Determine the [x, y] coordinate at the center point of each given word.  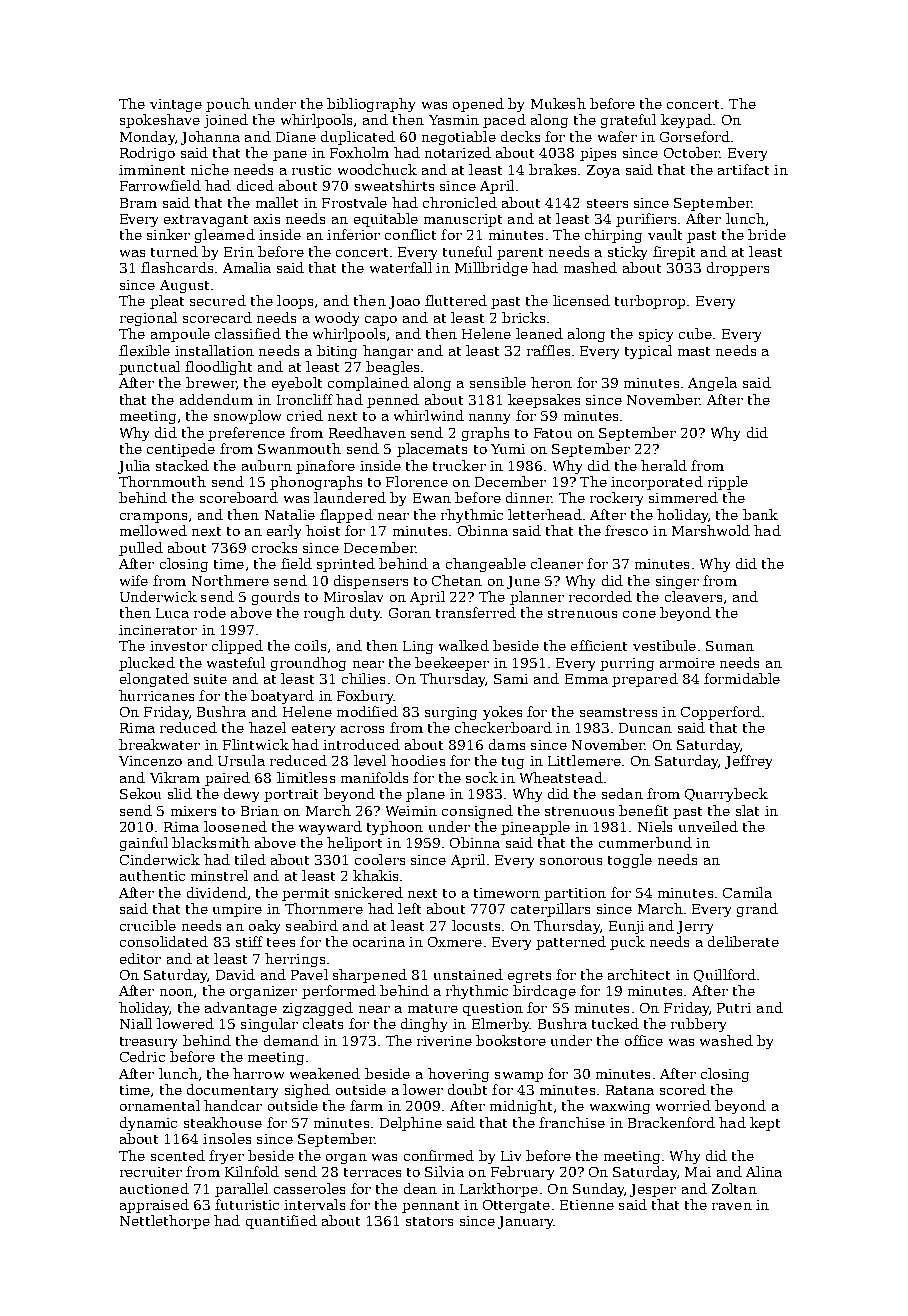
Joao [404, 302]
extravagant [206, 221]
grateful [628, 121]
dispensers [371, 582]
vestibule [664, 645]
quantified [281, 1222]
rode [210, 612]
